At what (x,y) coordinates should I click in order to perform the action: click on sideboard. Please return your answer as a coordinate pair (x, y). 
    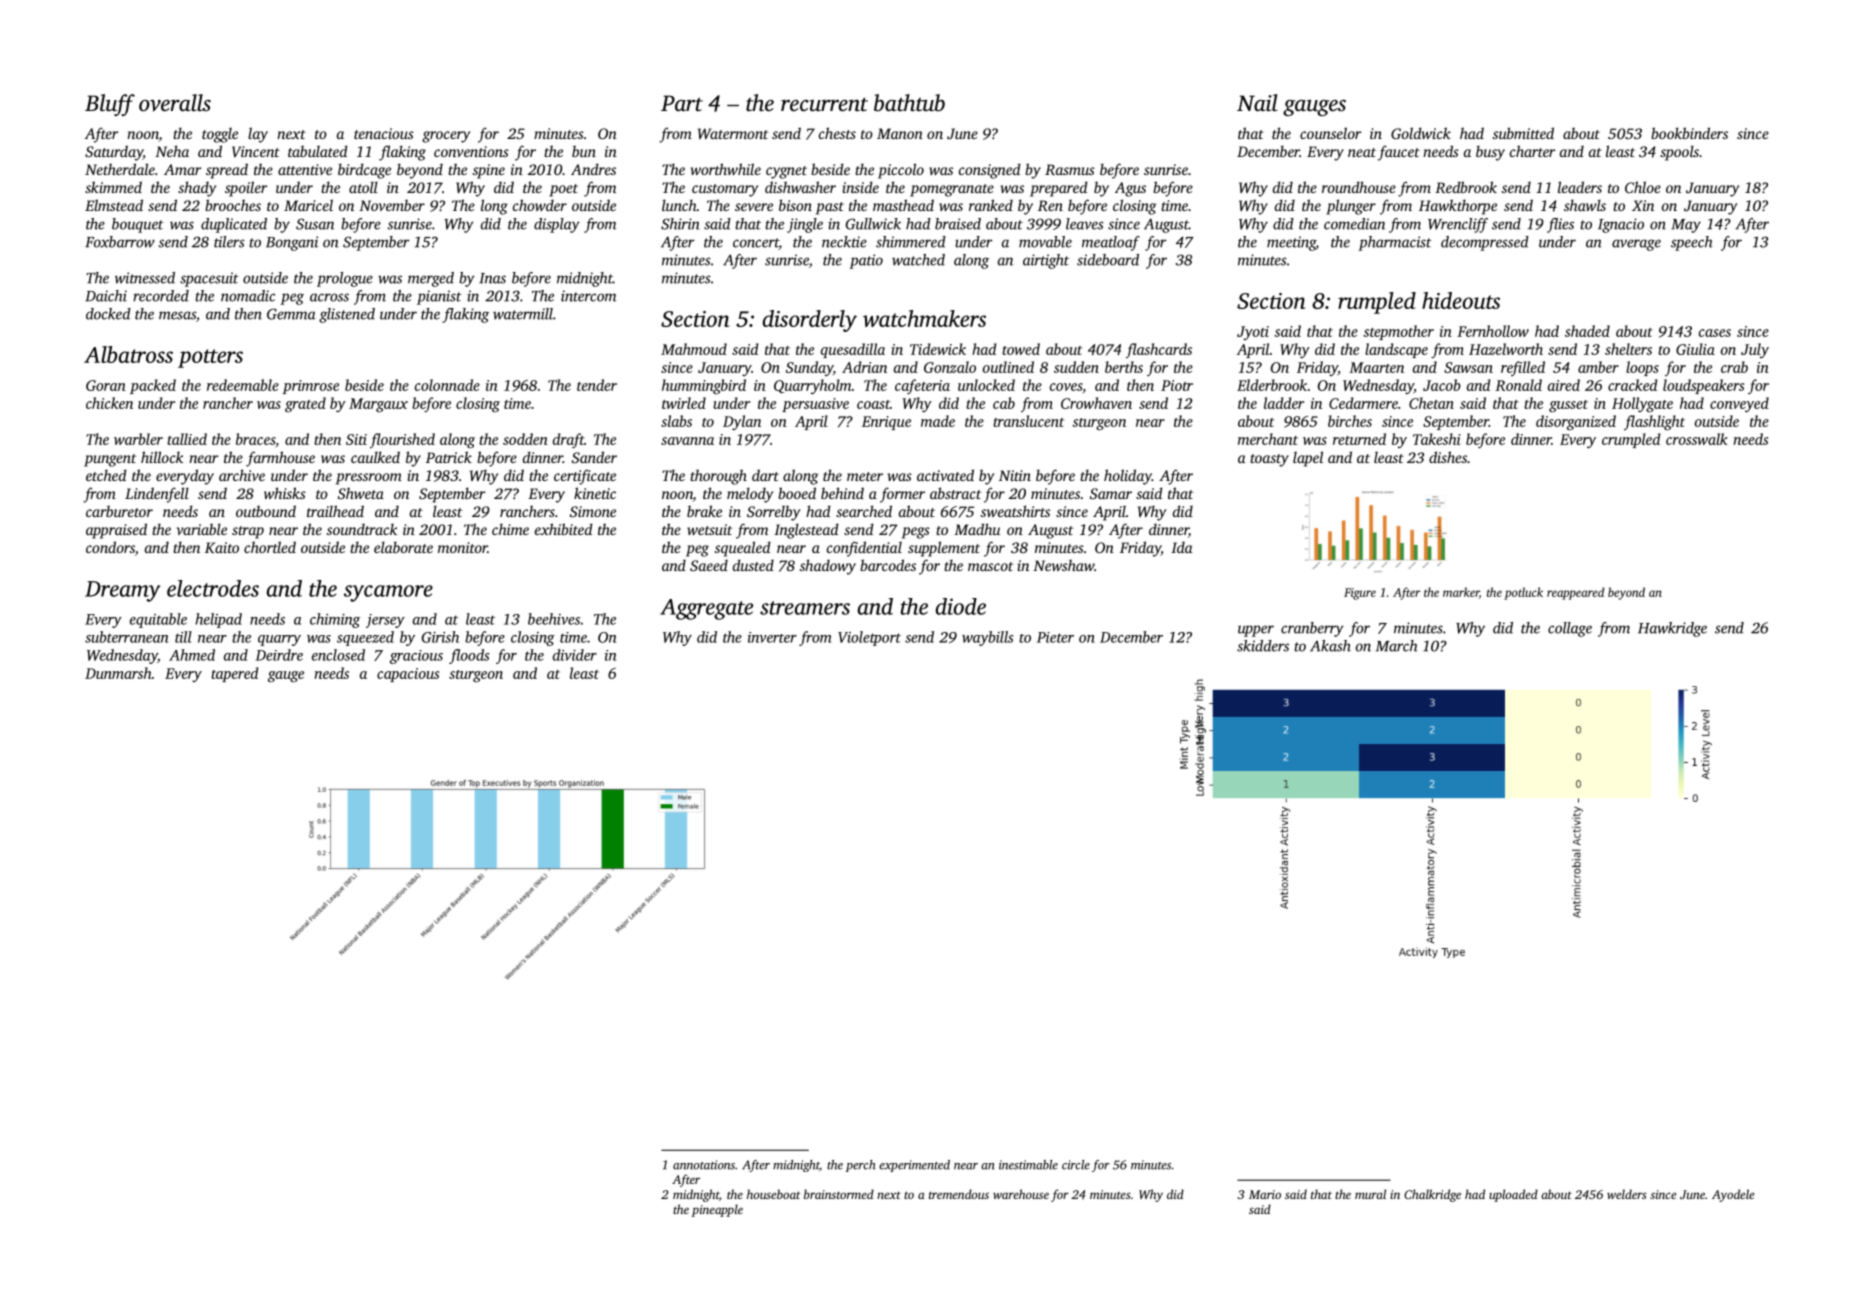
    Looking at the image, I should click on (1108, 260).
